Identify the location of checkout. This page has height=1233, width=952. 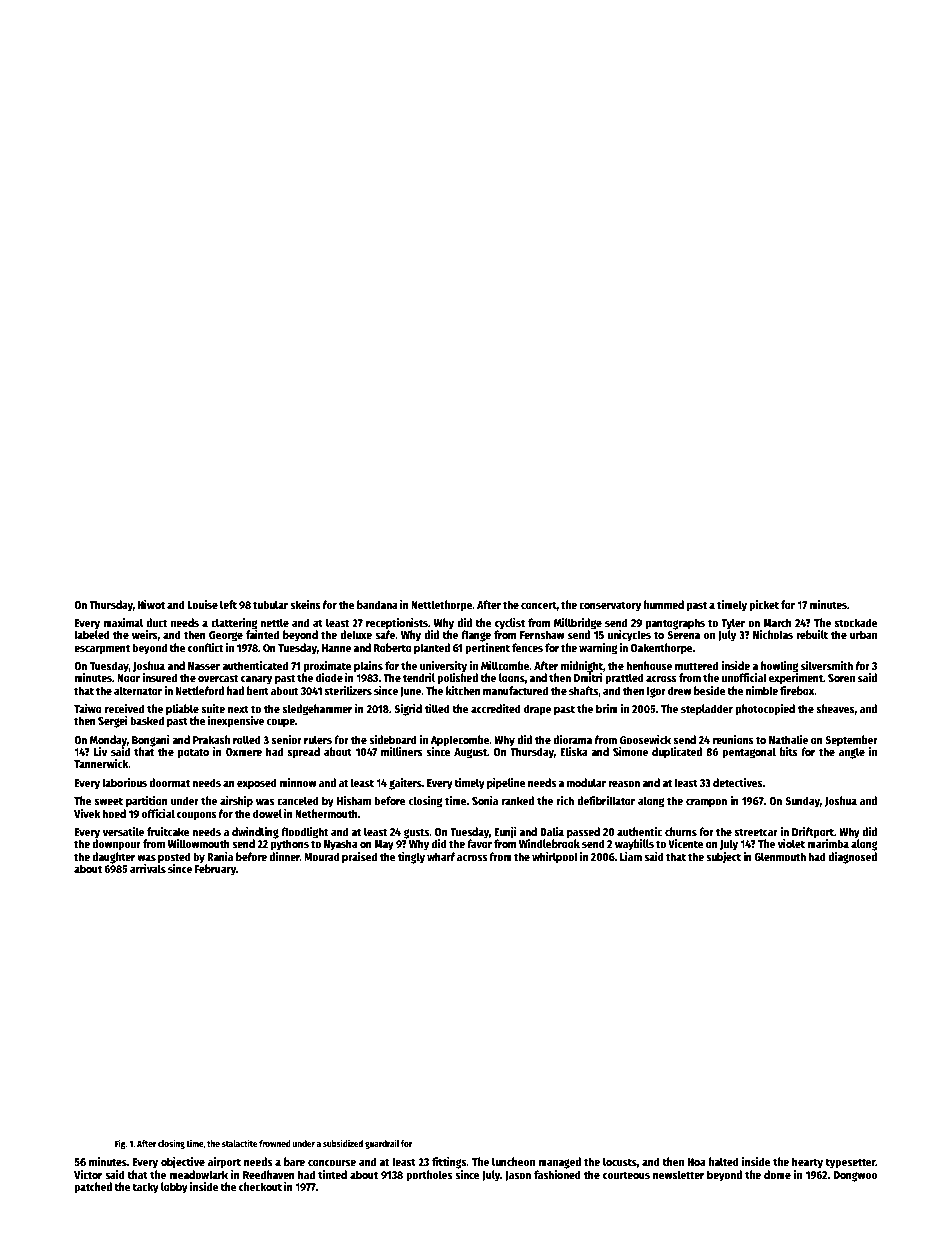
(260, 1186).
